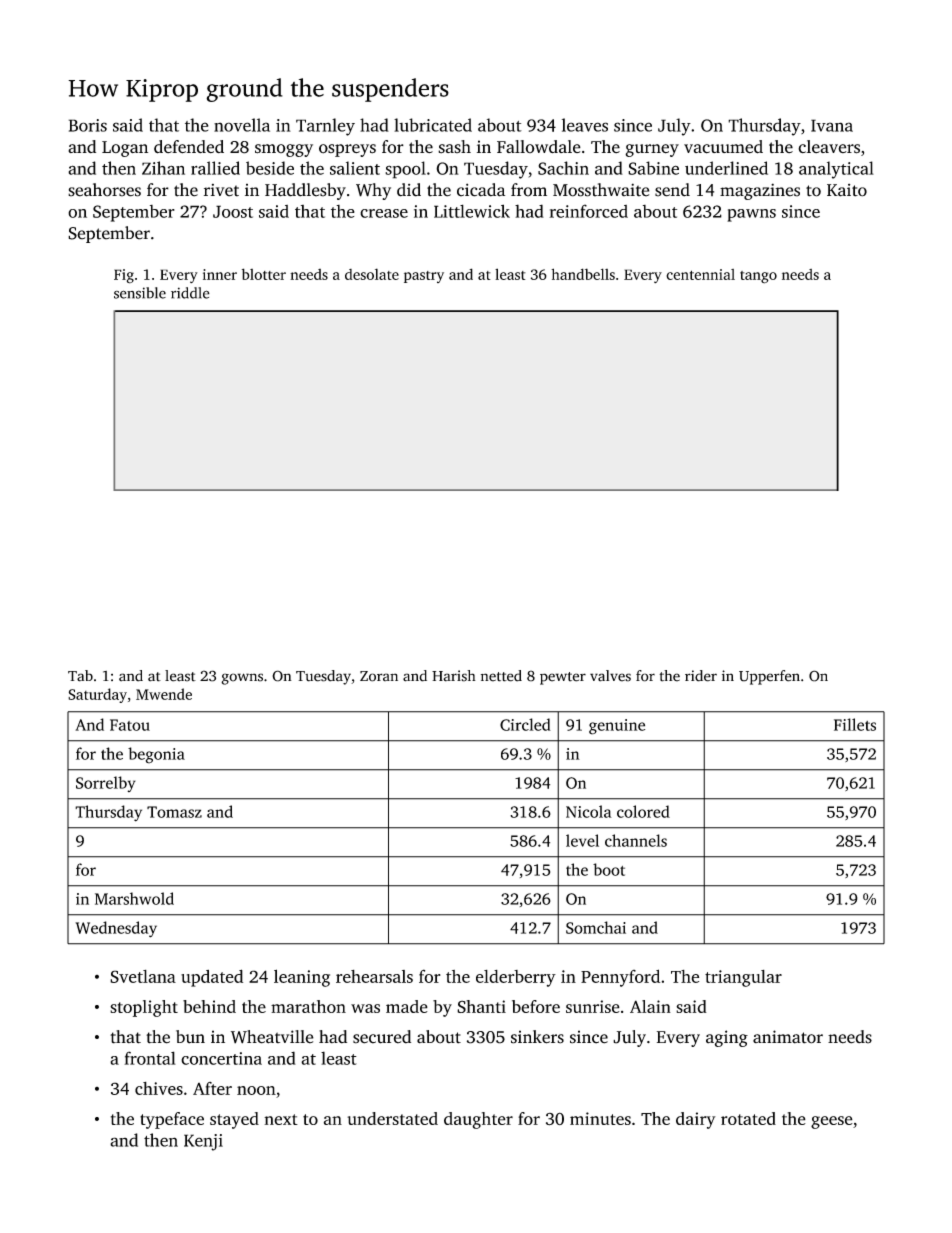  Describe the element at coordinates (164, 694) in the screenshot. I see `Mwende` at that location.
